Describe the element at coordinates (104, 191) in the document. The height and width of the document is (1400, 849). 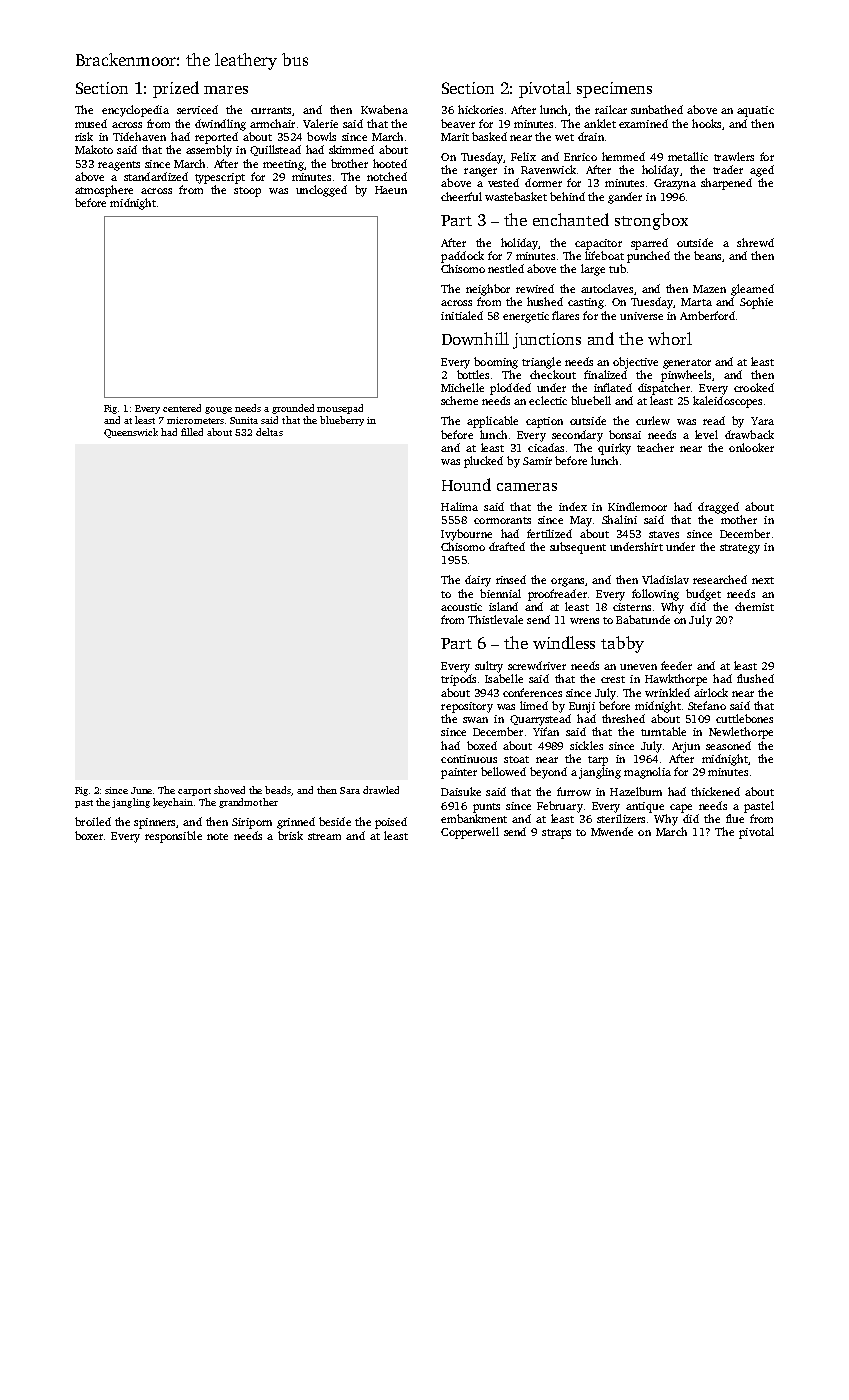
I see `atmosphere` at that location.
